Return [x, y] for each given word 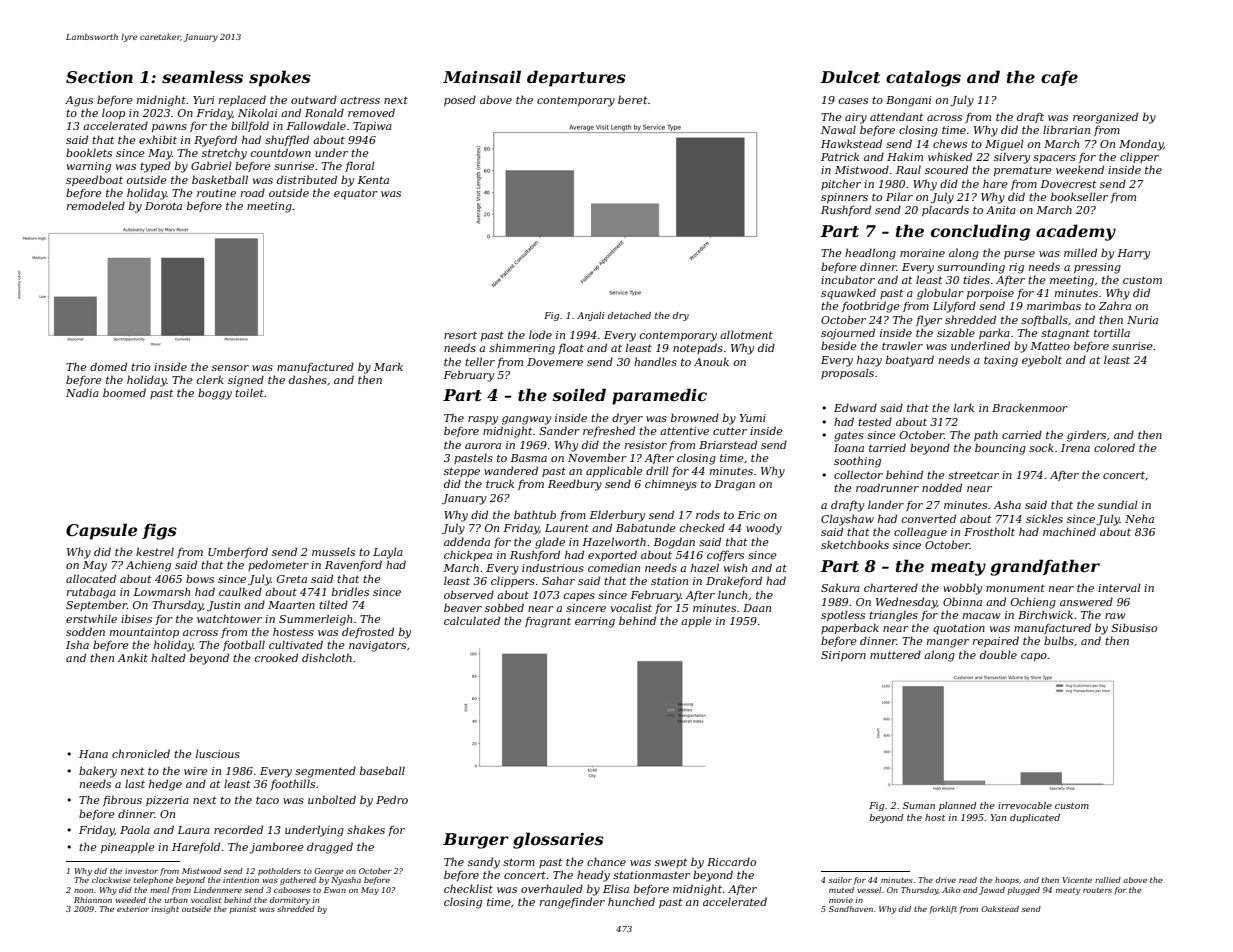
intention [241, 880]
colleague [920, 533]
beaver [463, 607]
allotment [746, 334]
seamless [202, 76]
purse [1019, 255]
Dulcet [850, 76]
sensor [230, 368]
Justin [223, 606]
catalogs [923, 78]
